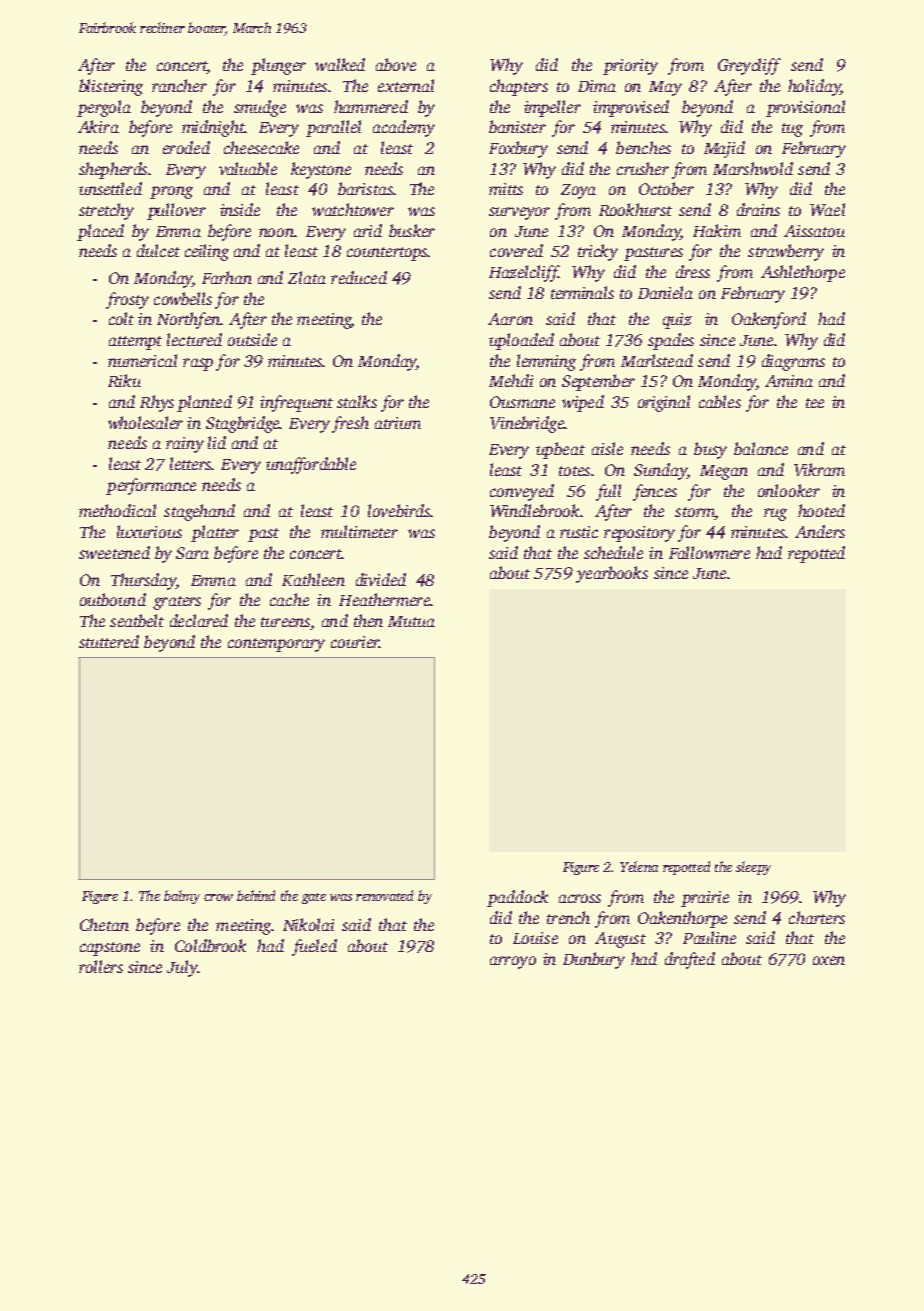 This document has width=924, height=1311. What do you see at coordinates (753, 168) in the document?
I see `Marshwold` at bounding box center [753, 168].
